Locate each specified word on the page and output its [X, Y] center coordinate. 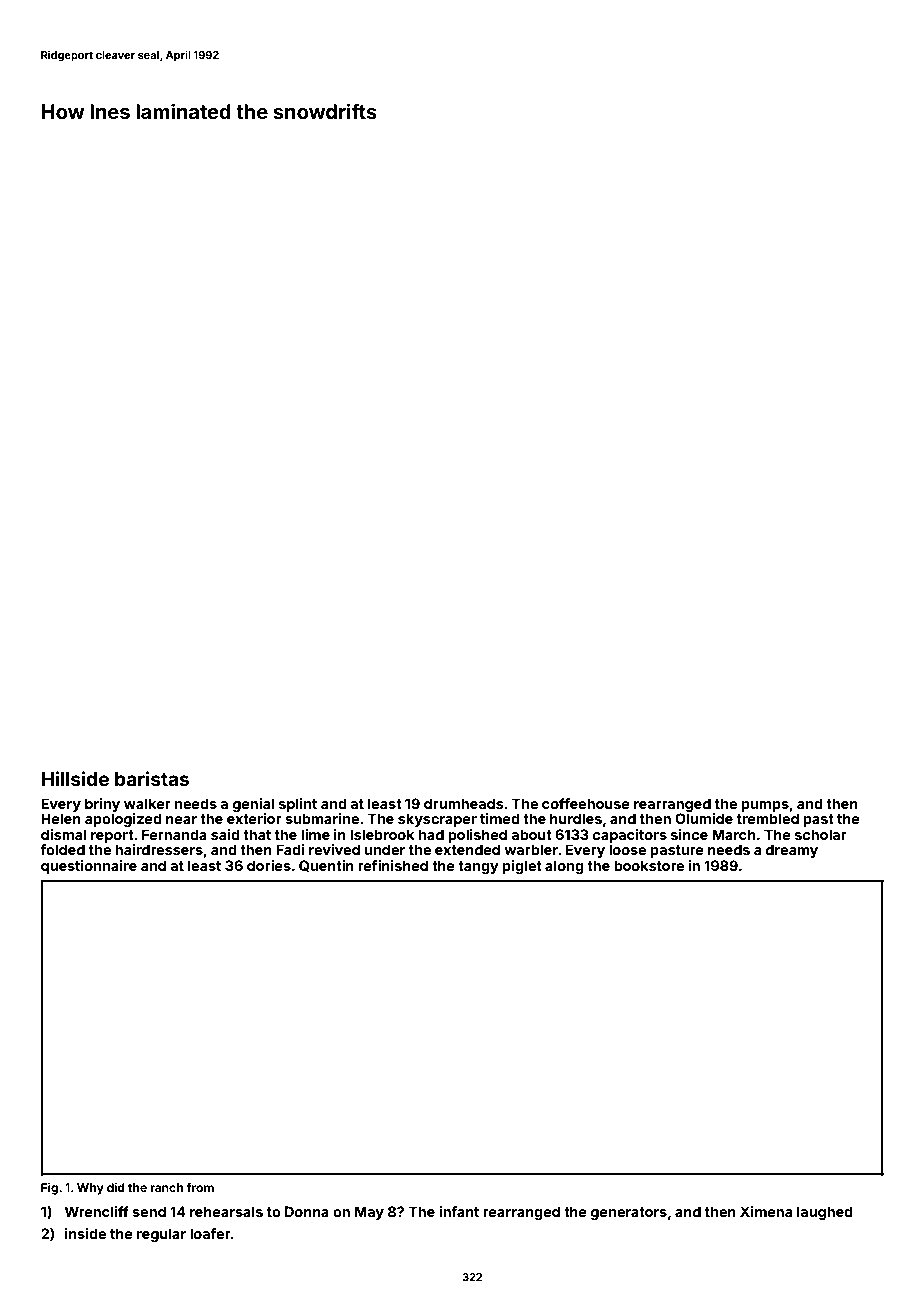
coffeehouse [586, 803]
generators [629, 1213]
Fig [49, 1189]
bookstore [649, 865]
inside [85, 1233]
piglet [522, 867]
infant [459, 1211]
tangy [478, 867]
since [689, 834]
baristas [152, 778]
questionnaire [89, 867]
